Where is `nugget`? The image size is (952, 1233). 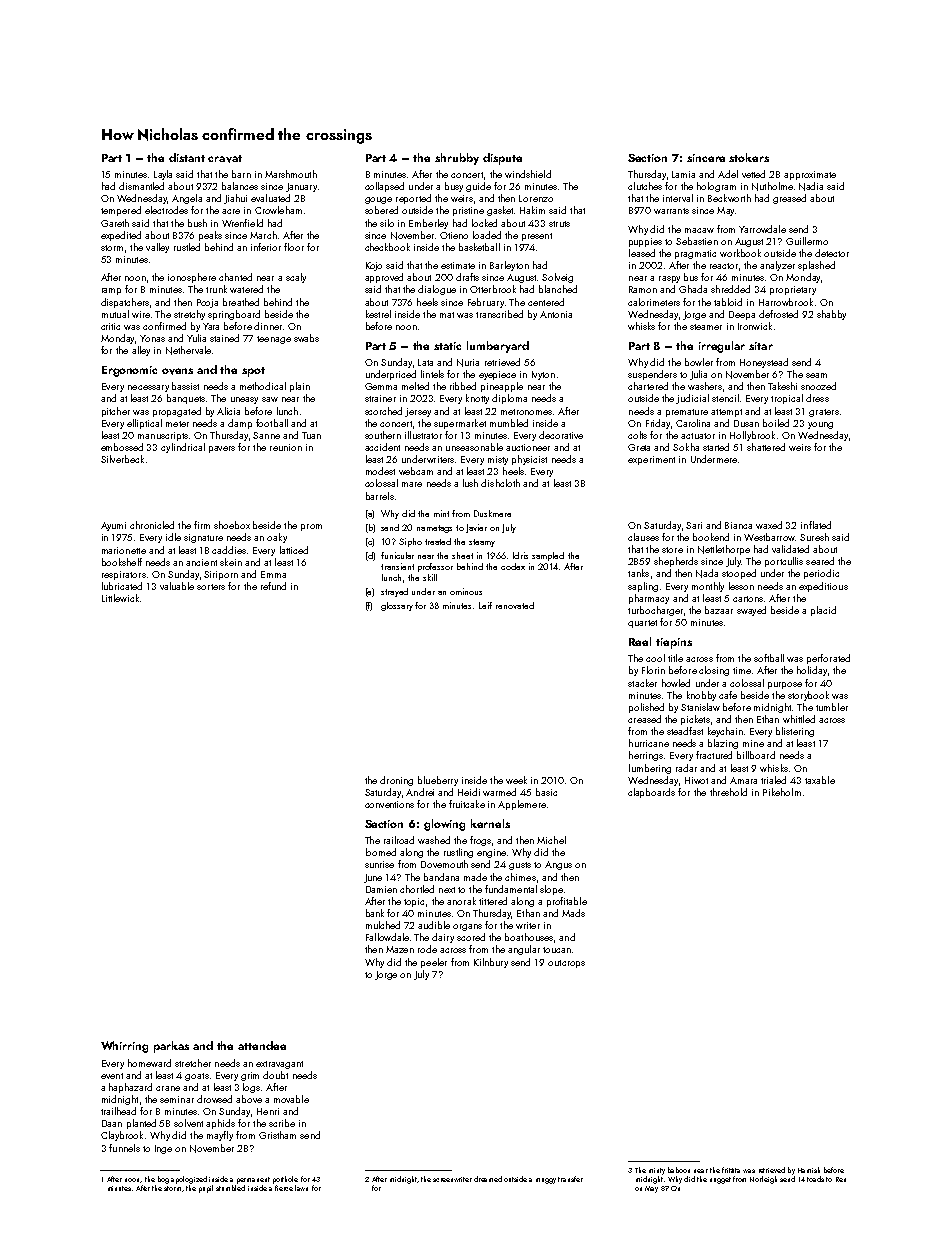
nugget is located at coordinates (720, 1180).
